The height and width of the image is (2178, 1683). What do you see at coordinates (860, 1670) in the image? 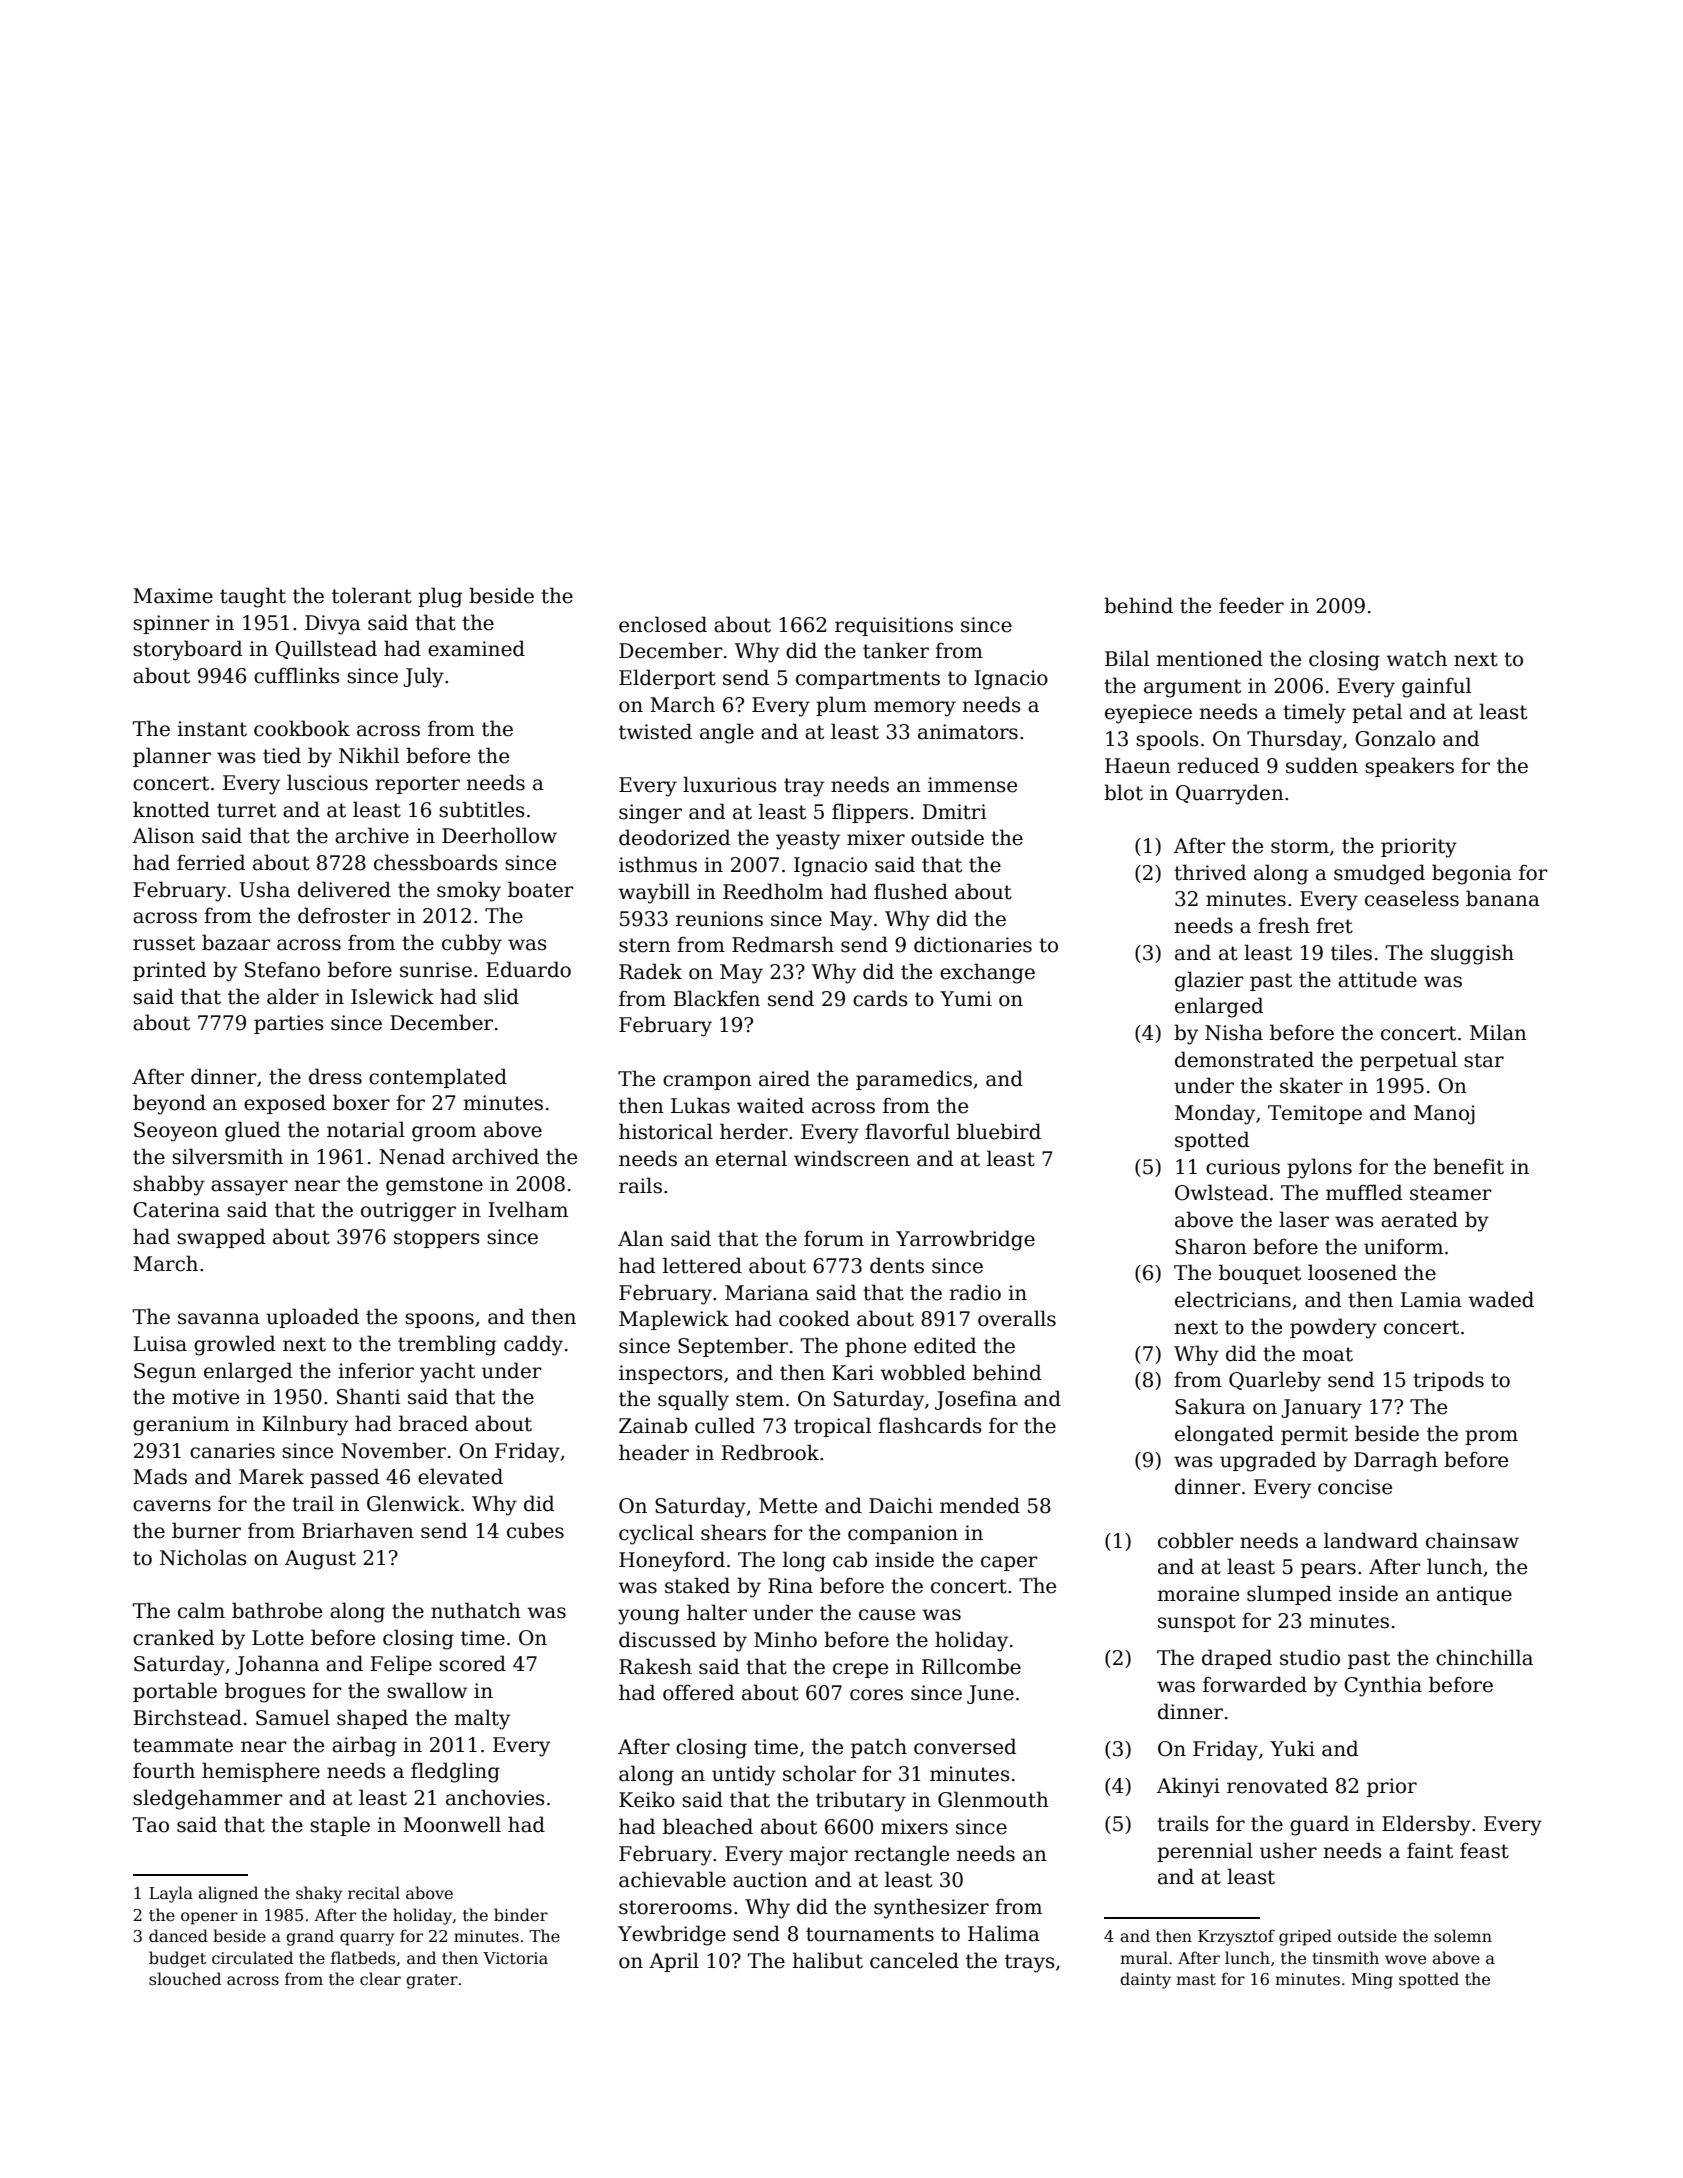
I see `crepe` at bounding box center [860, 1670].
